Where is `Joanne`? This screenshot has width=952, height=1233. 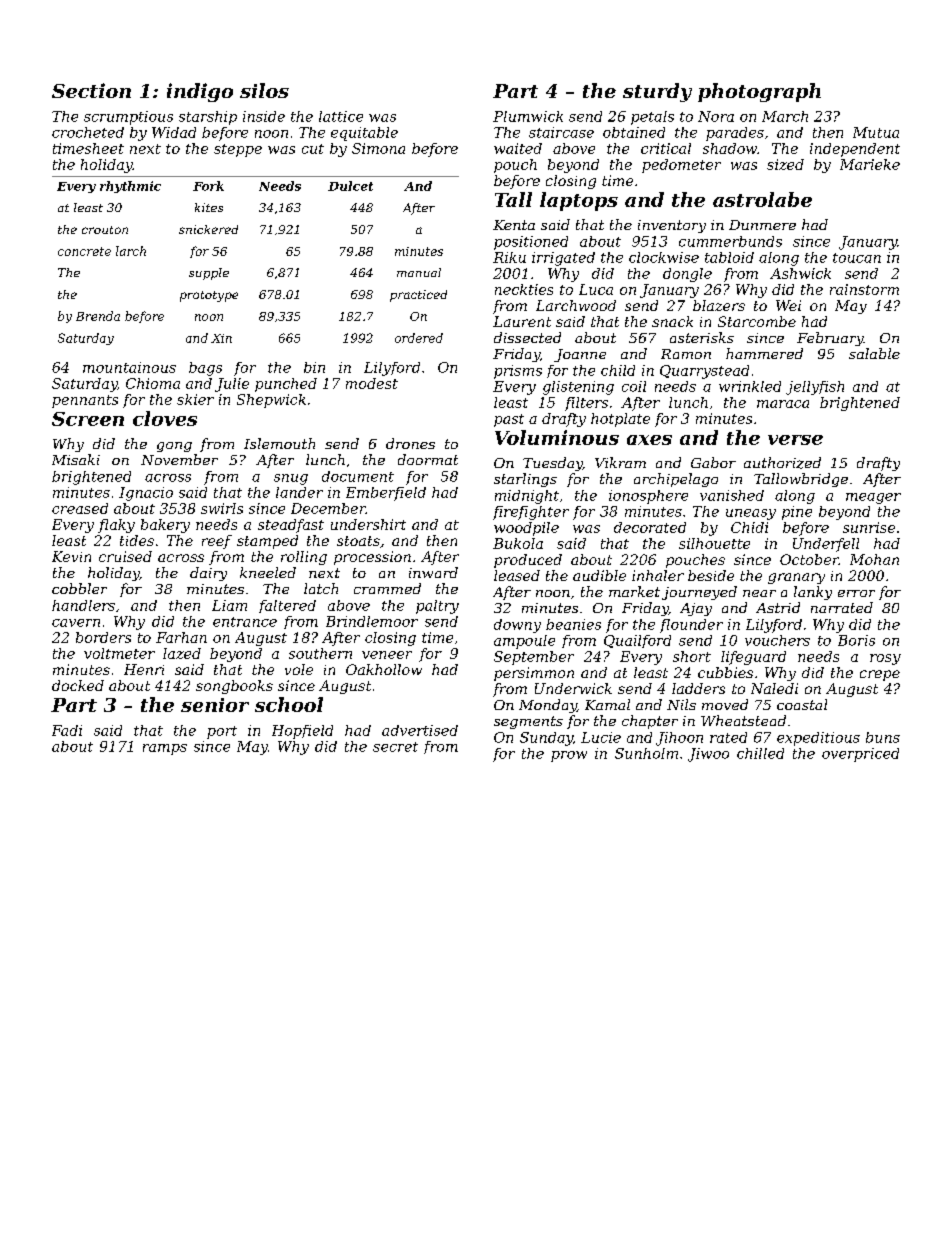 Joanne is located at coordinates (580, 355).
